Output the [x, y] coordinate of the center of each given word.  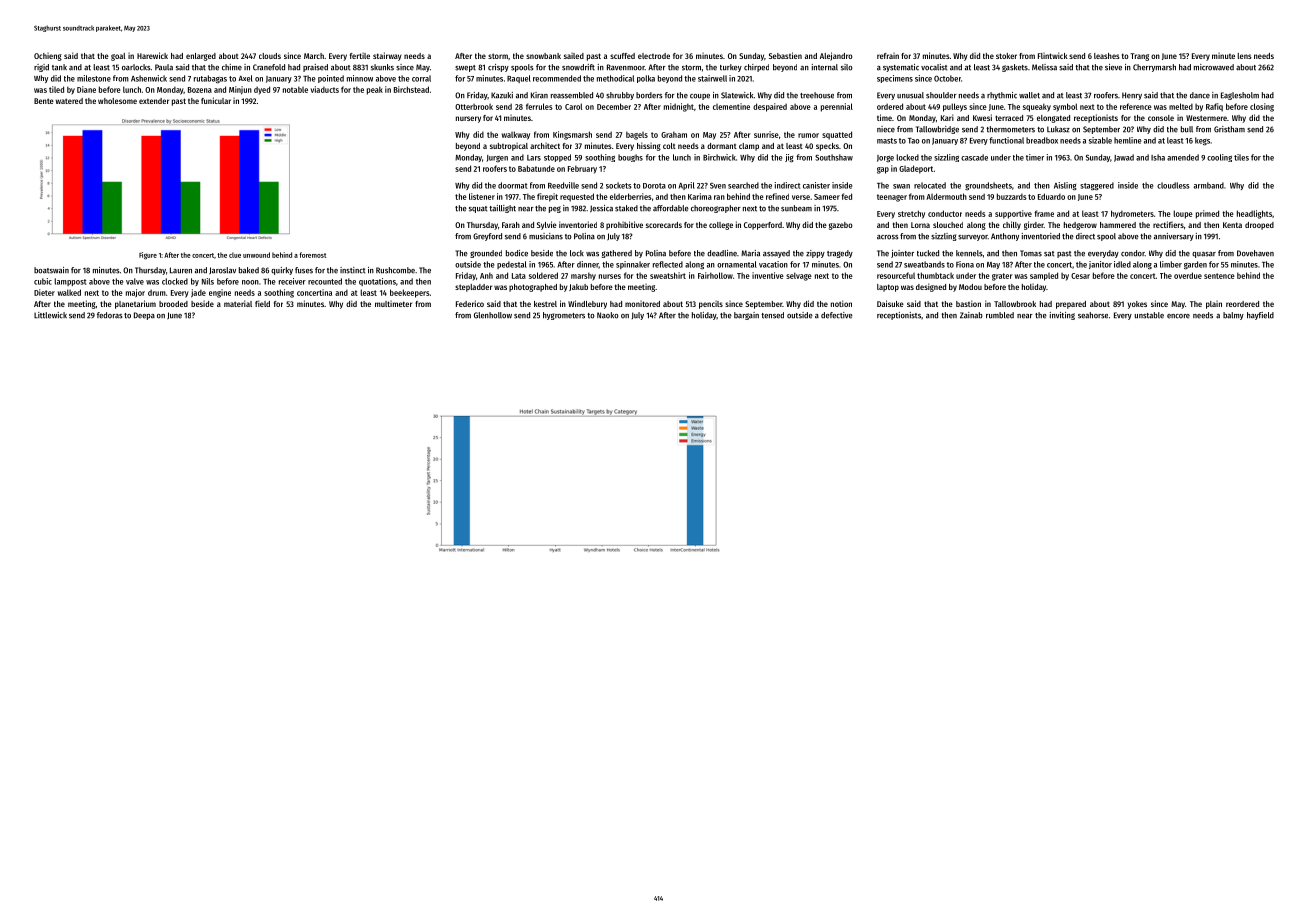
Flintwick [1053, 55]
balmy [1233, 316]
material [238, 303]
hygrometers [564, 316]
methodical [615, 78]
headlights [1254, 214]
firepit [547, 197]
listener [482, 196]
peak [375, 90]
